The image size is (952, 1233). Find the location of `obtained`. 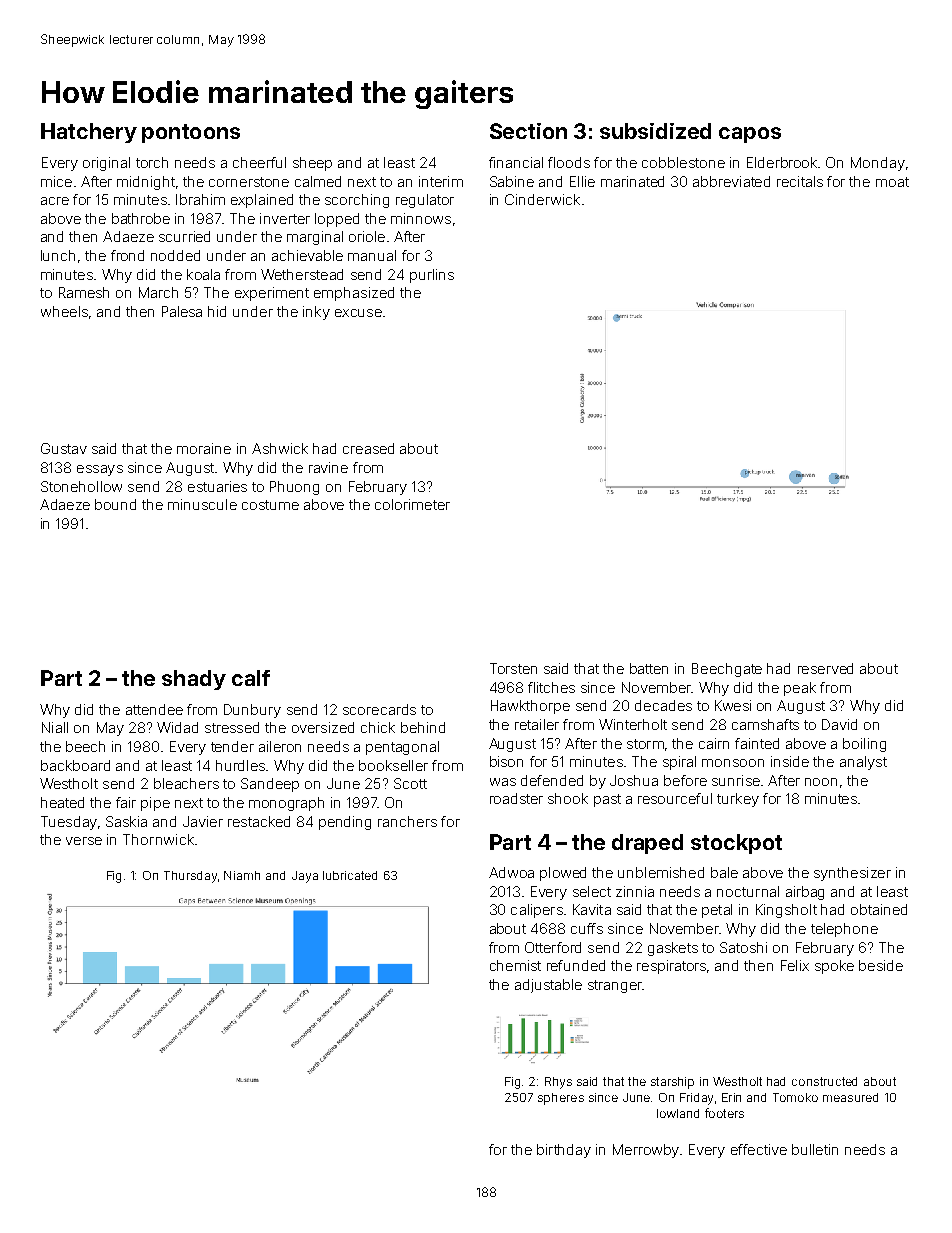

obtained is located at coordinates (879, 909).
